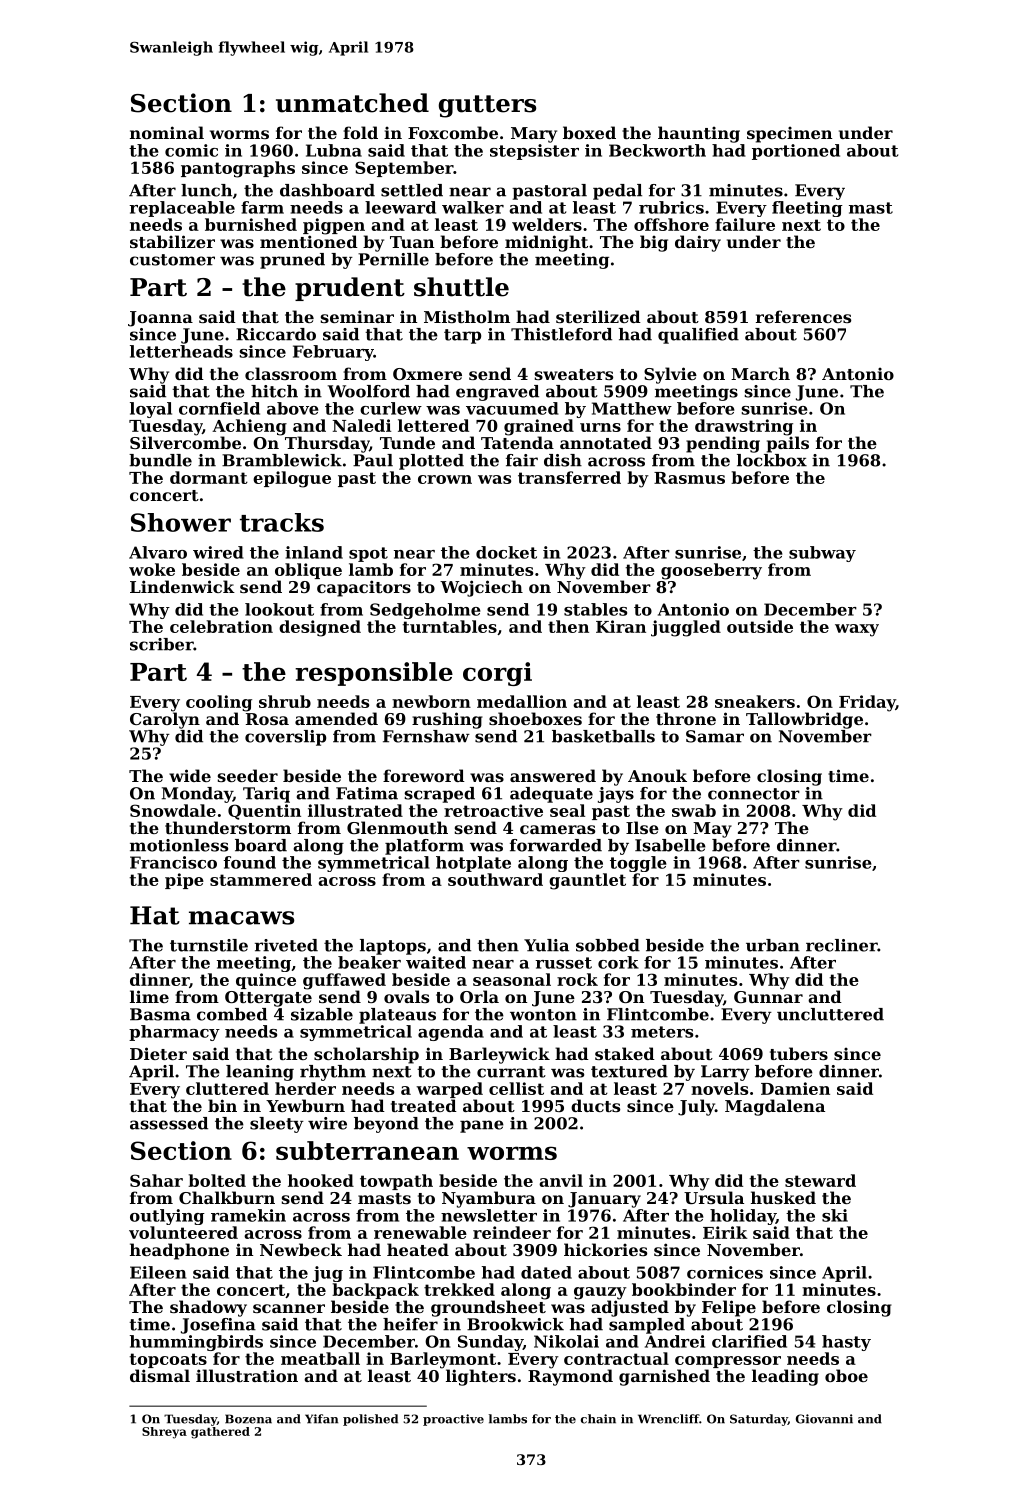 The image size is (1032, 1494). What do you see at coordinates (789, 135) in the screenshot?
I see `specimen` at bounding box center [789, 135].
